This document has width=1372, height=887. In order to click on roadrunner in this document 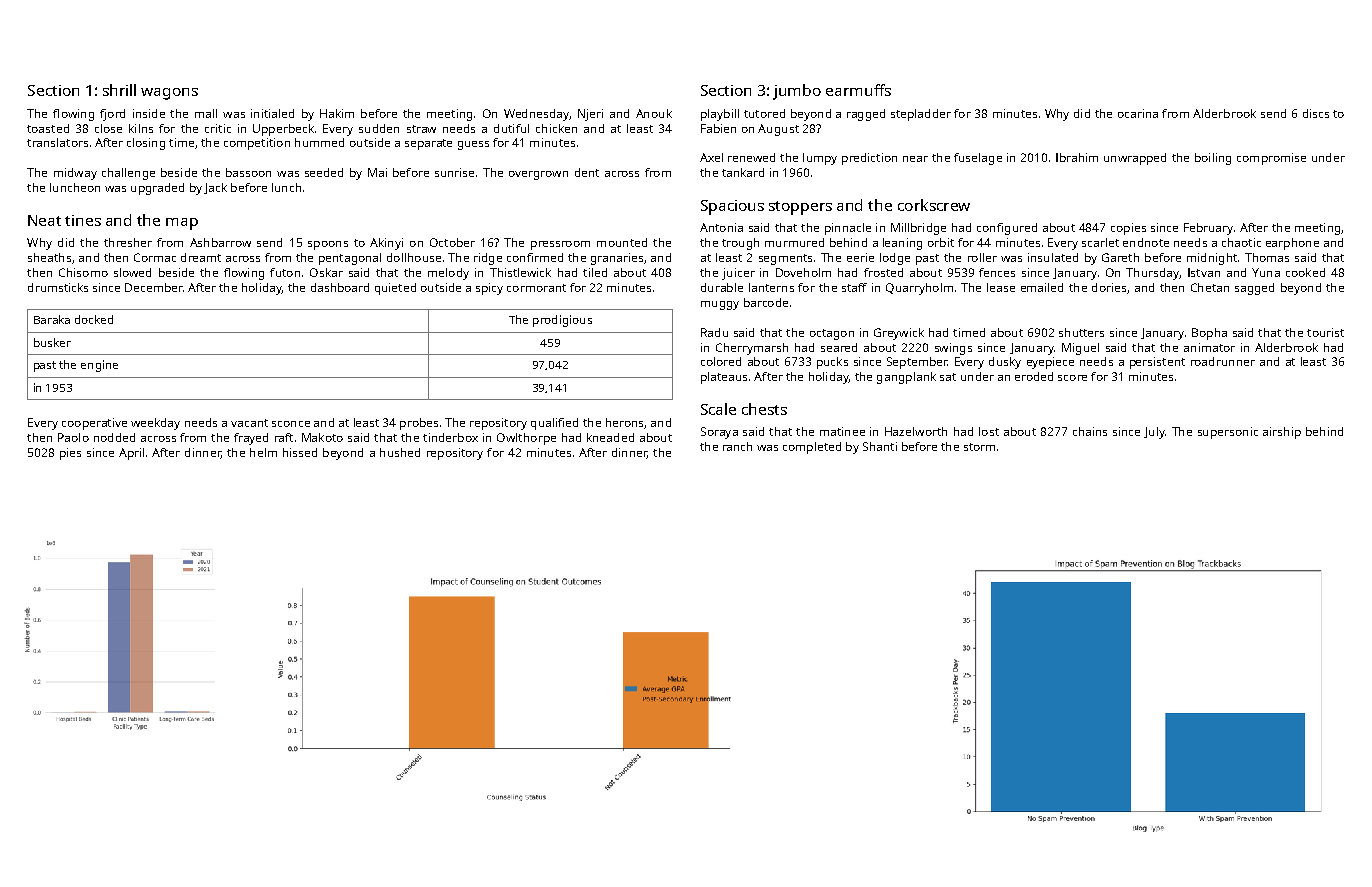, I will do `click(1223, 361)`.
